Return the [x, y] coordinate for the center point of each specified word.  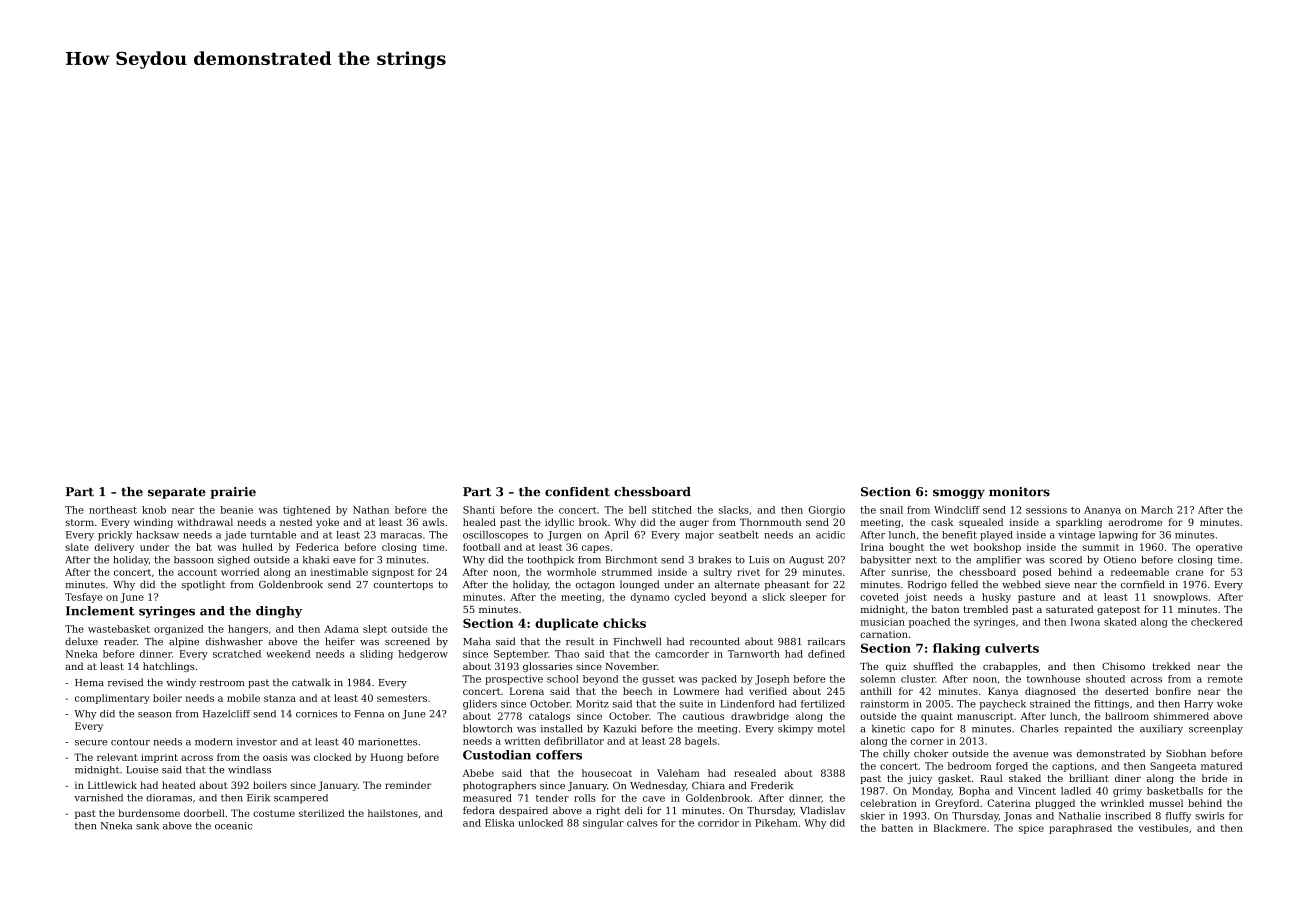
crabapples [1010, 667]
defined [826, 654]
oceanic [233, 826]
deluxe [81, 641]
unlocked [540, 823]
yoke [327, 523]
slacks [734, 510]
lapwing [1118, 536]
